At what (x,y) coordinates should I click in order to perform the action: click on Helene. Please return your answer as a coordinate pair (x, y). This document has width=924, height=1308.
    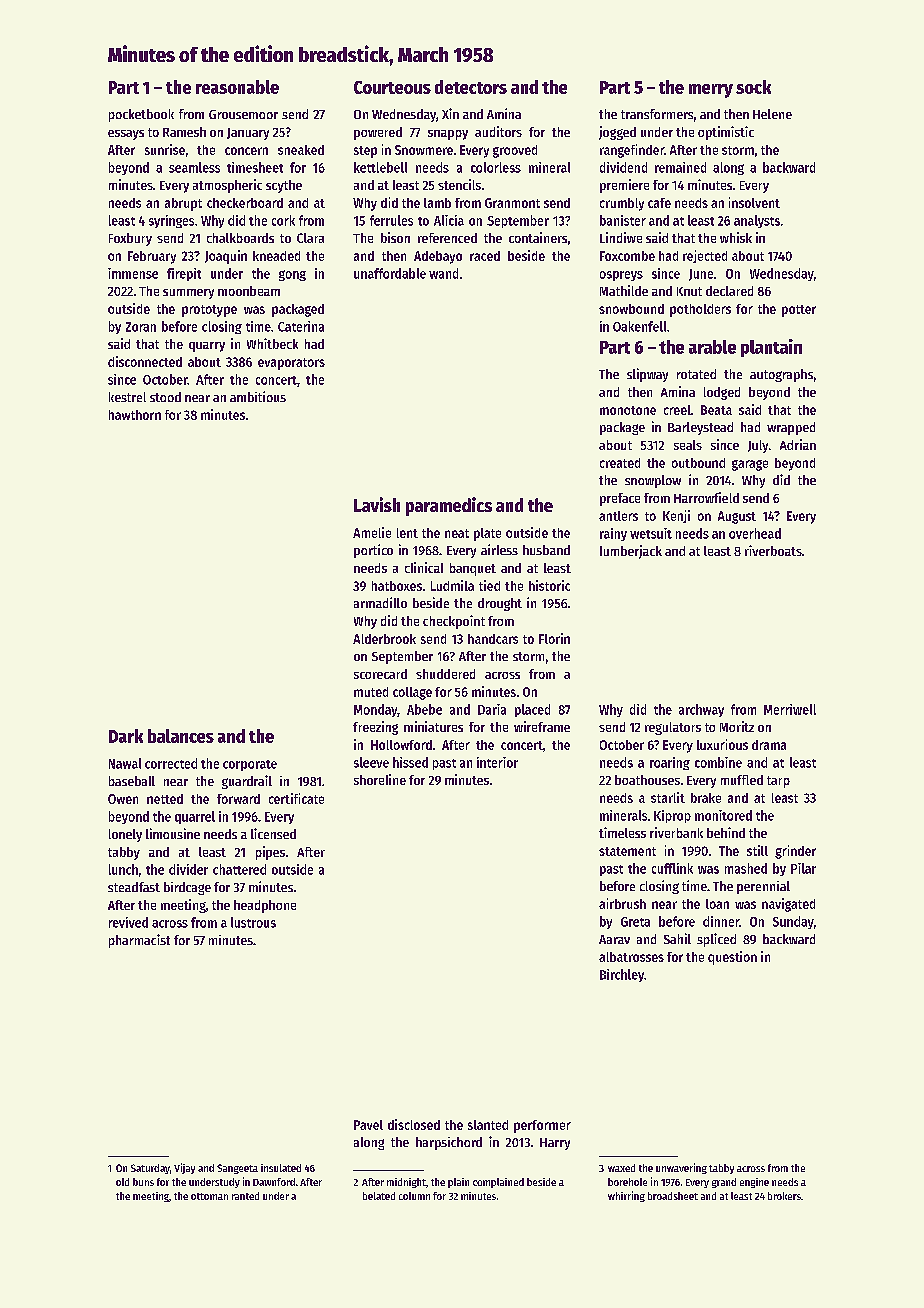
    Looking at the image, I should click on (772, 114).
